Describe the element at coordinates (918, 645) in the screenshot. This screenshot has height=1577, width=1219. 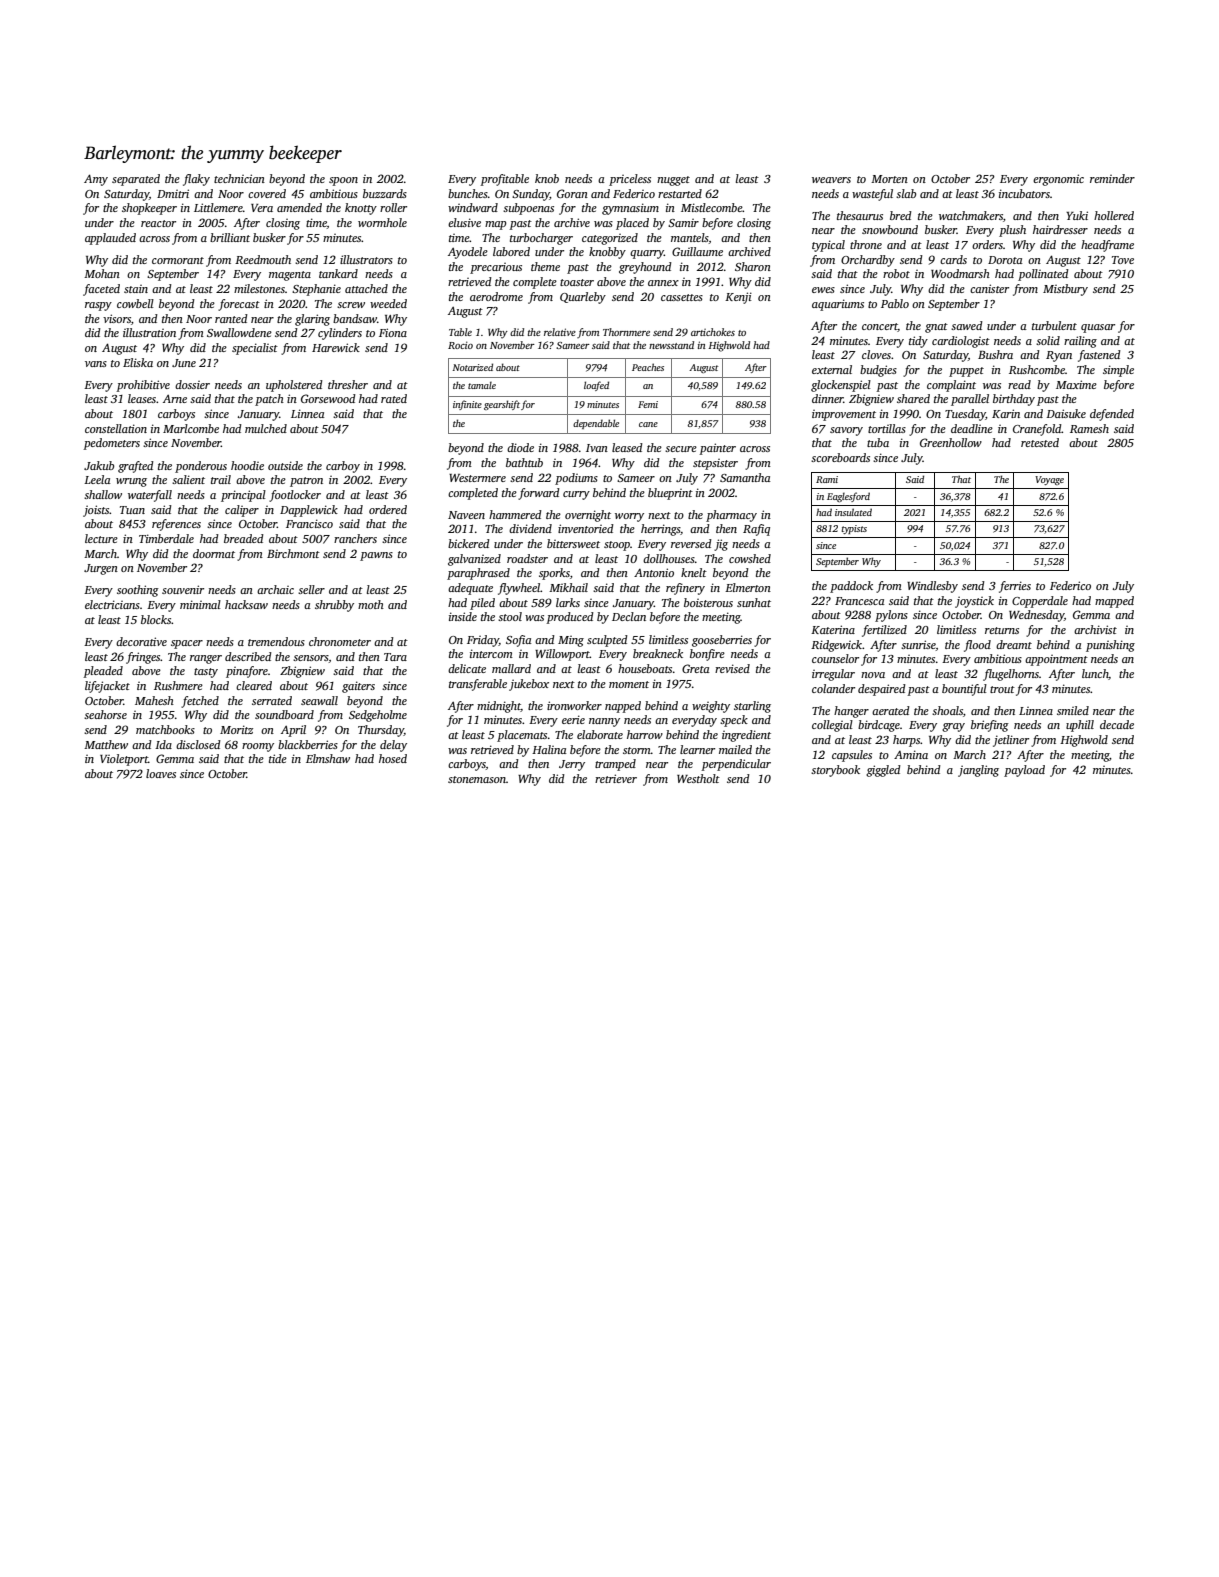
I see `sunrise` at that location.
